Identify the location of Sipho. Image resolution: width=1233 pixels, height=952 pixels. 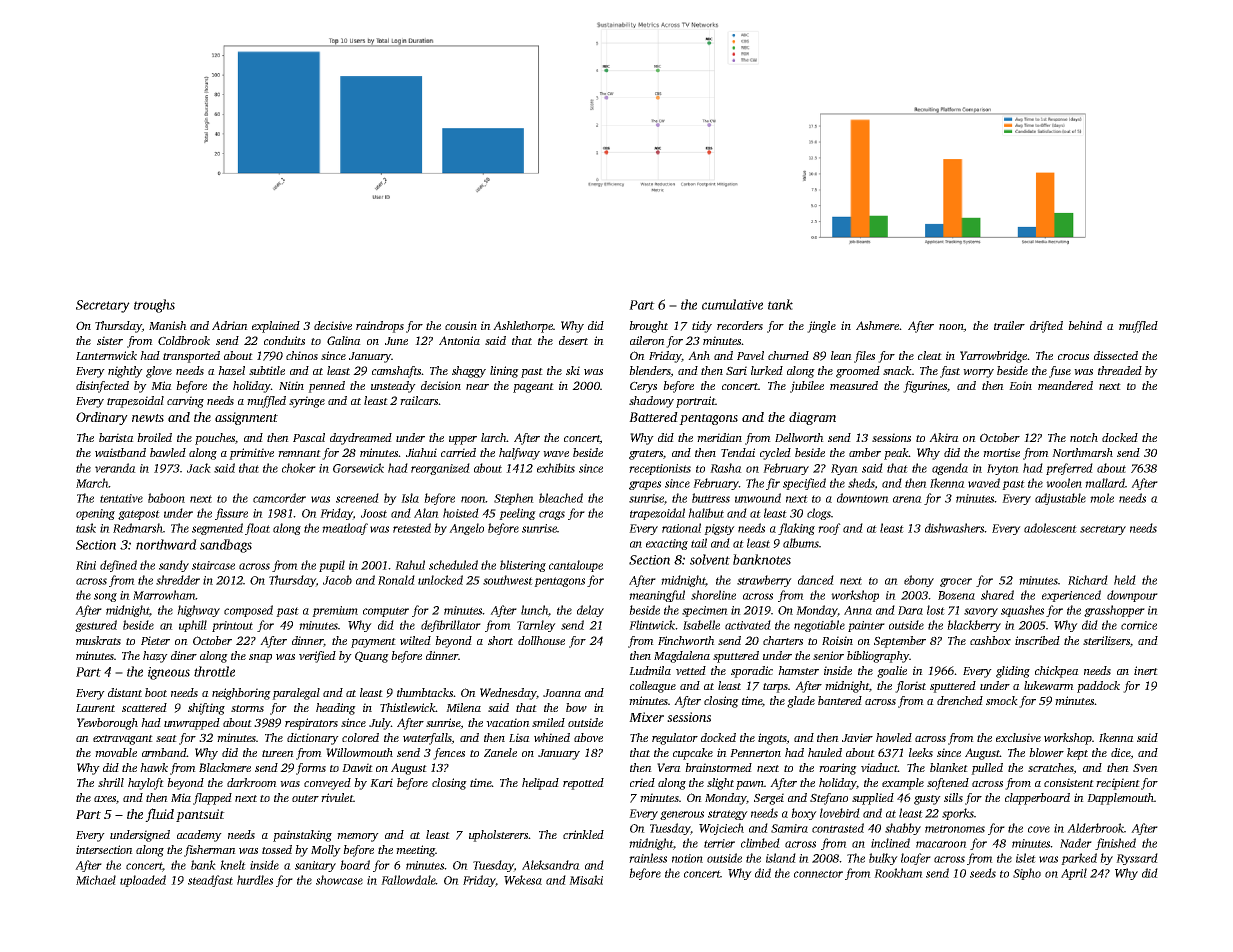
(1027, 874).
